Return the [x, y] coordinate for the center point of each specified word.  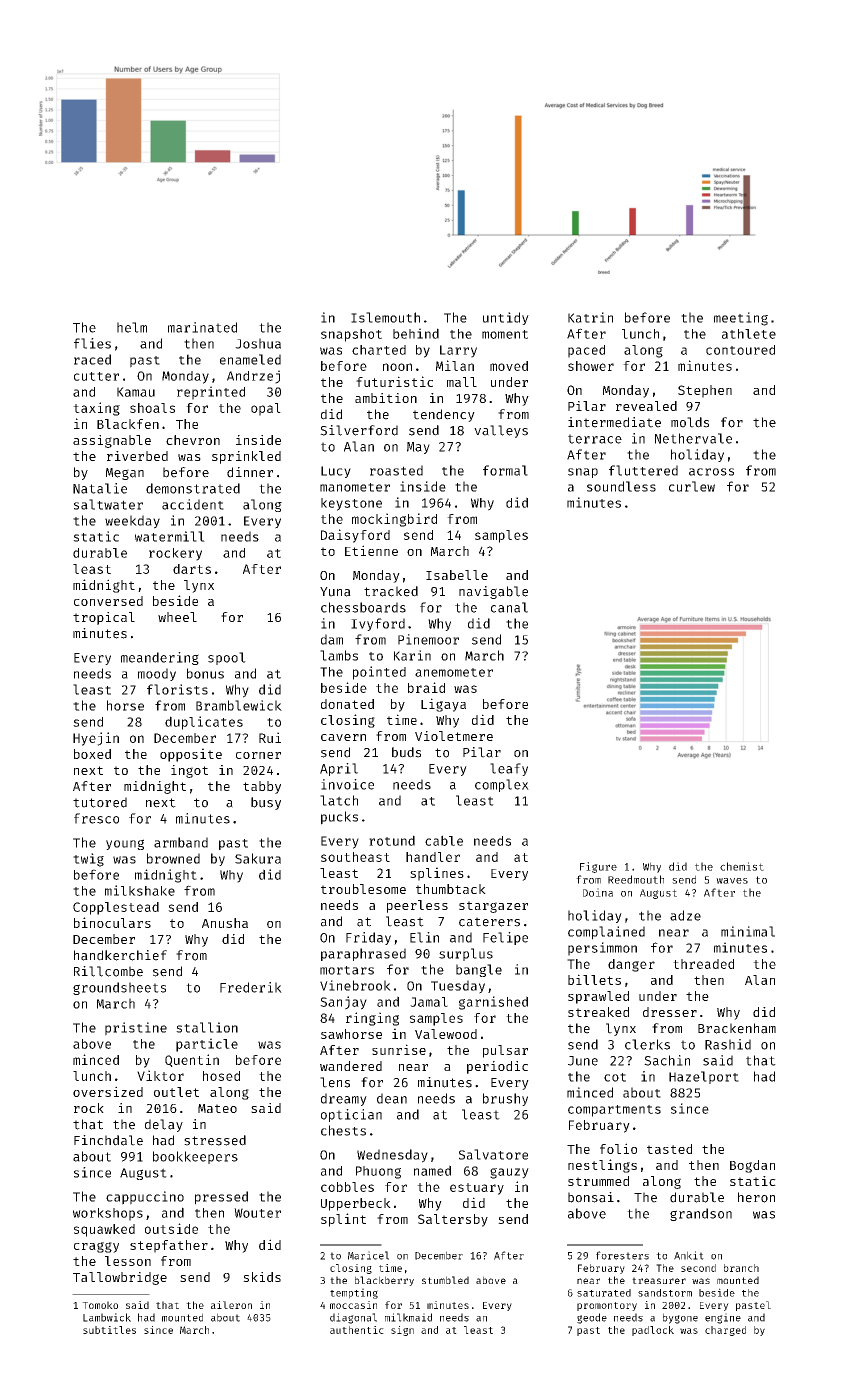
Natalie [100, 488]
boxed [92, 754]
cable [444, 840]
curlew [692, 486]
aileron [231, 1305]
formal [505, 470]
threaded [703, 964]
